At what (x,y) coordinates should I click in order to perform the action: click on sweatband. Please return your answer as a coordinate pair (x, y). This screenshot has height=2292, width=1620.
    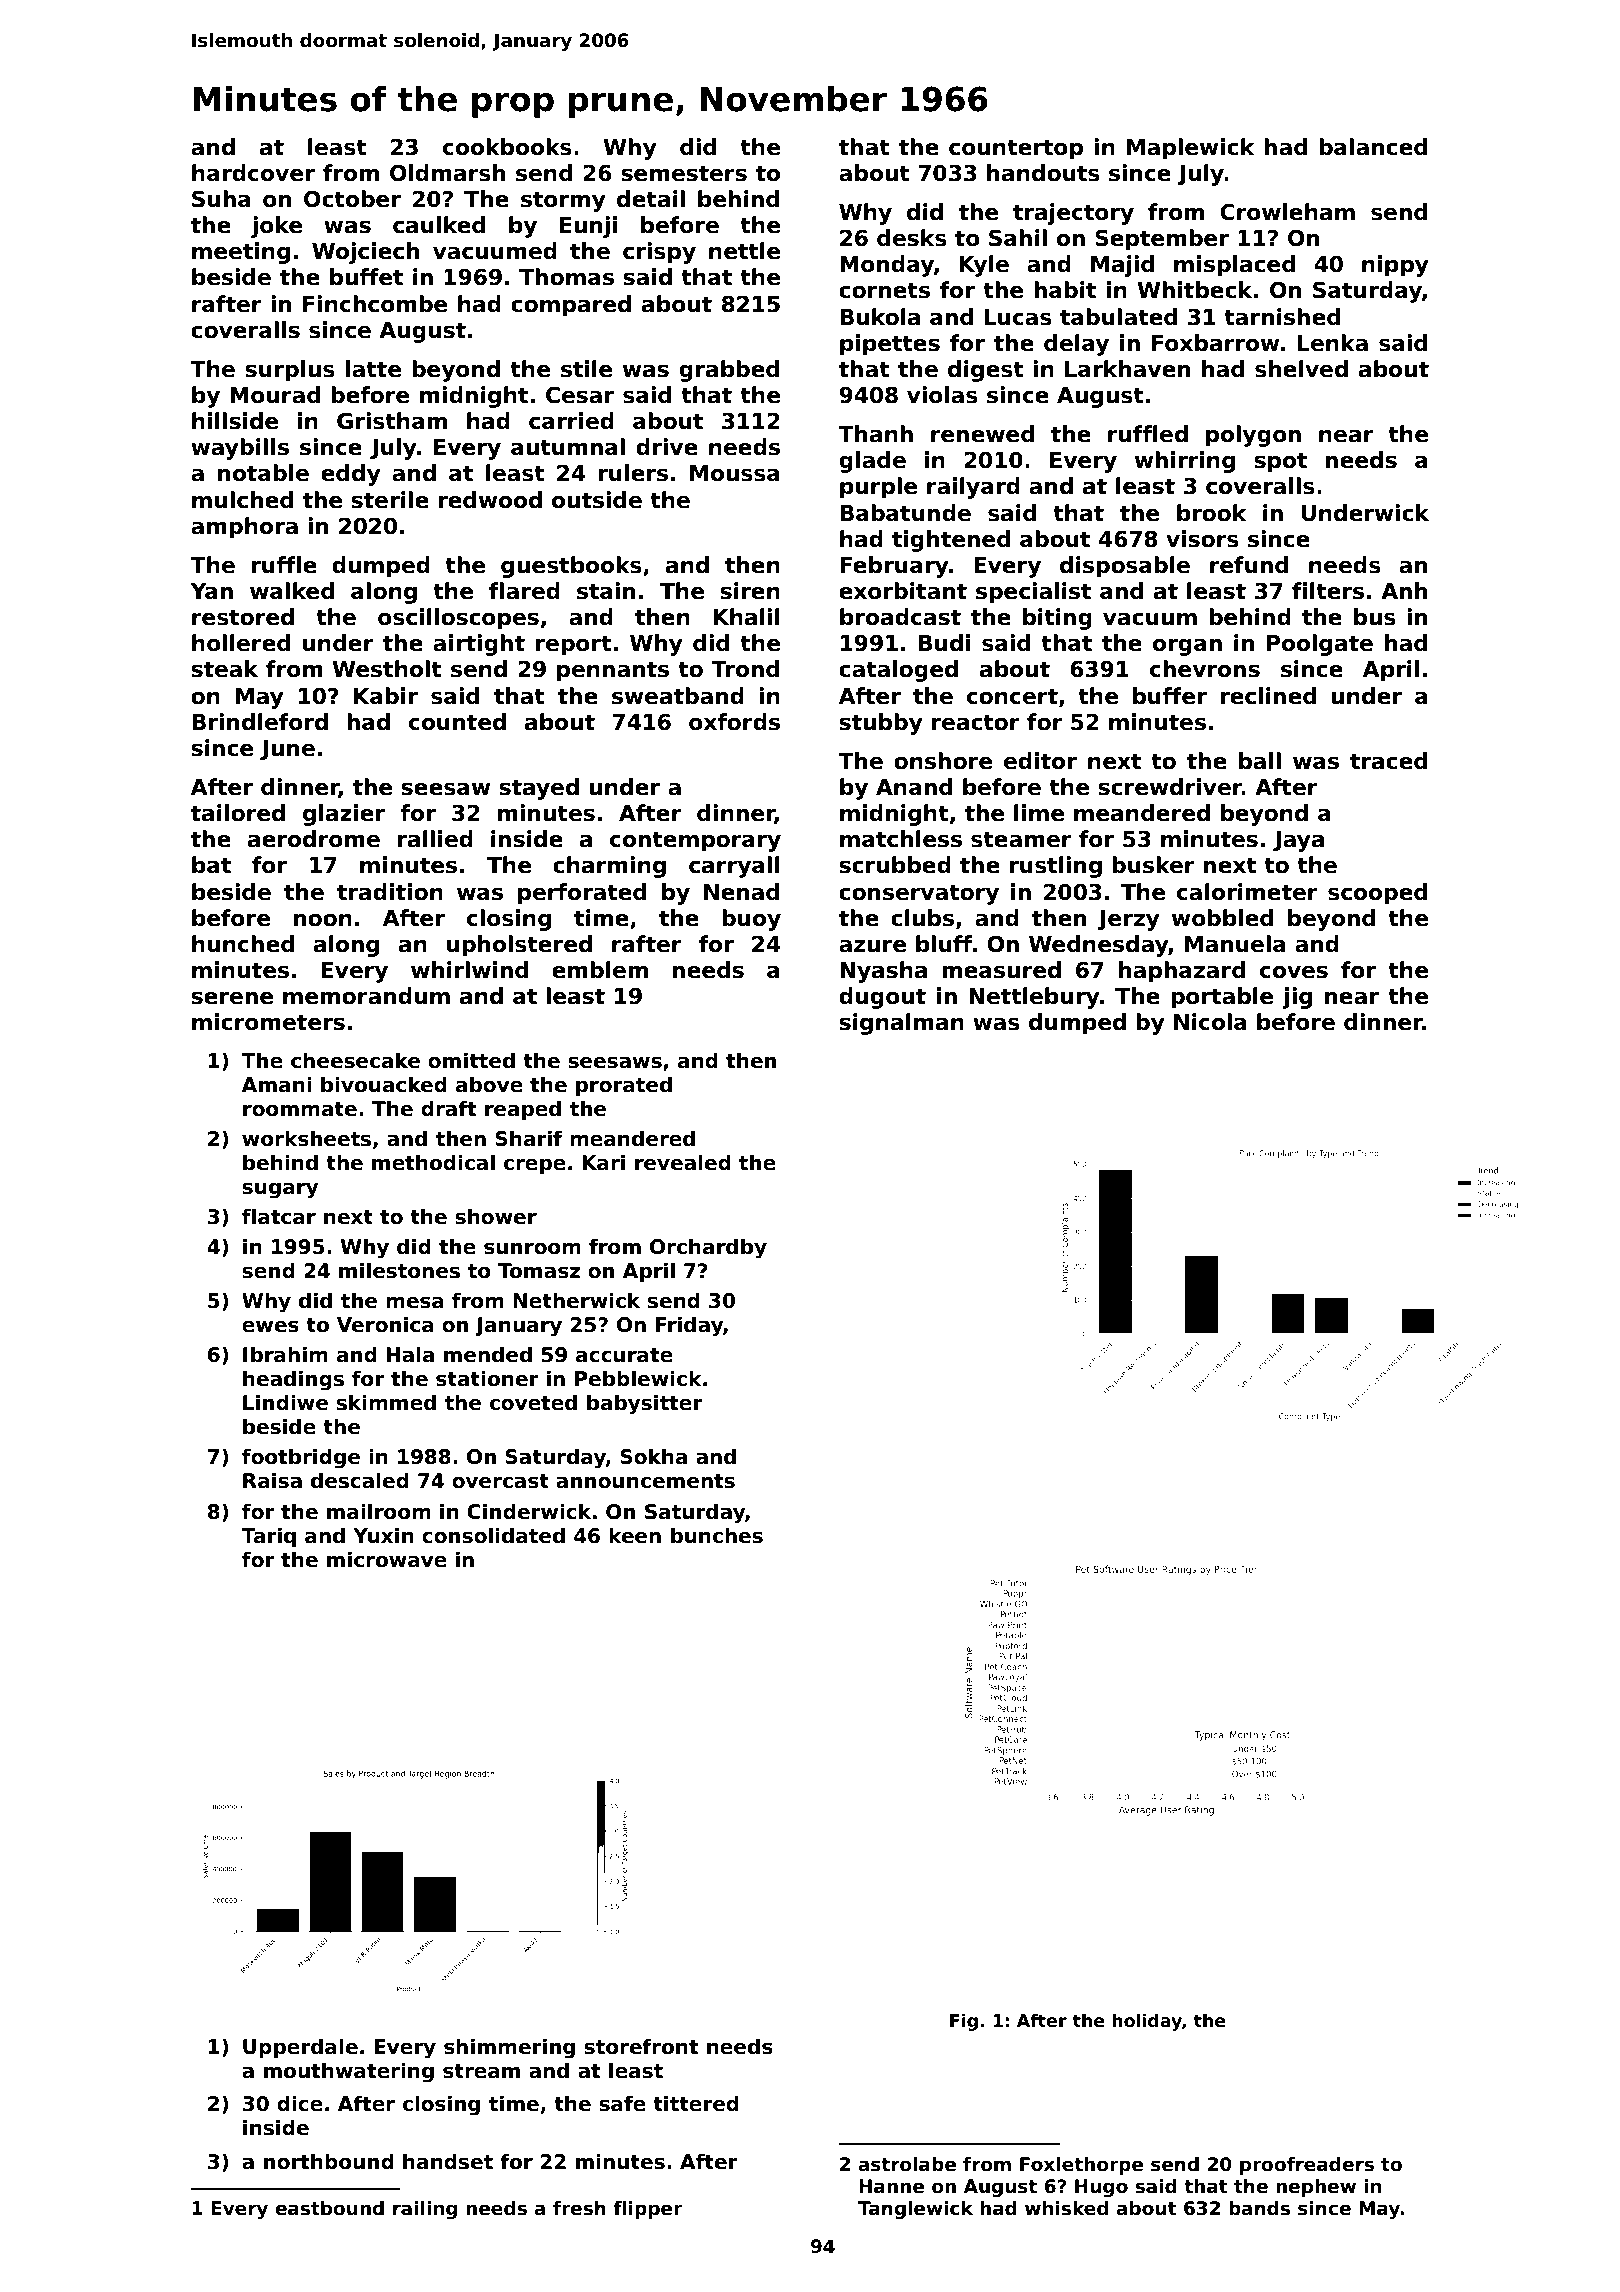
    Looking at the image, I should click on (678, 696).
